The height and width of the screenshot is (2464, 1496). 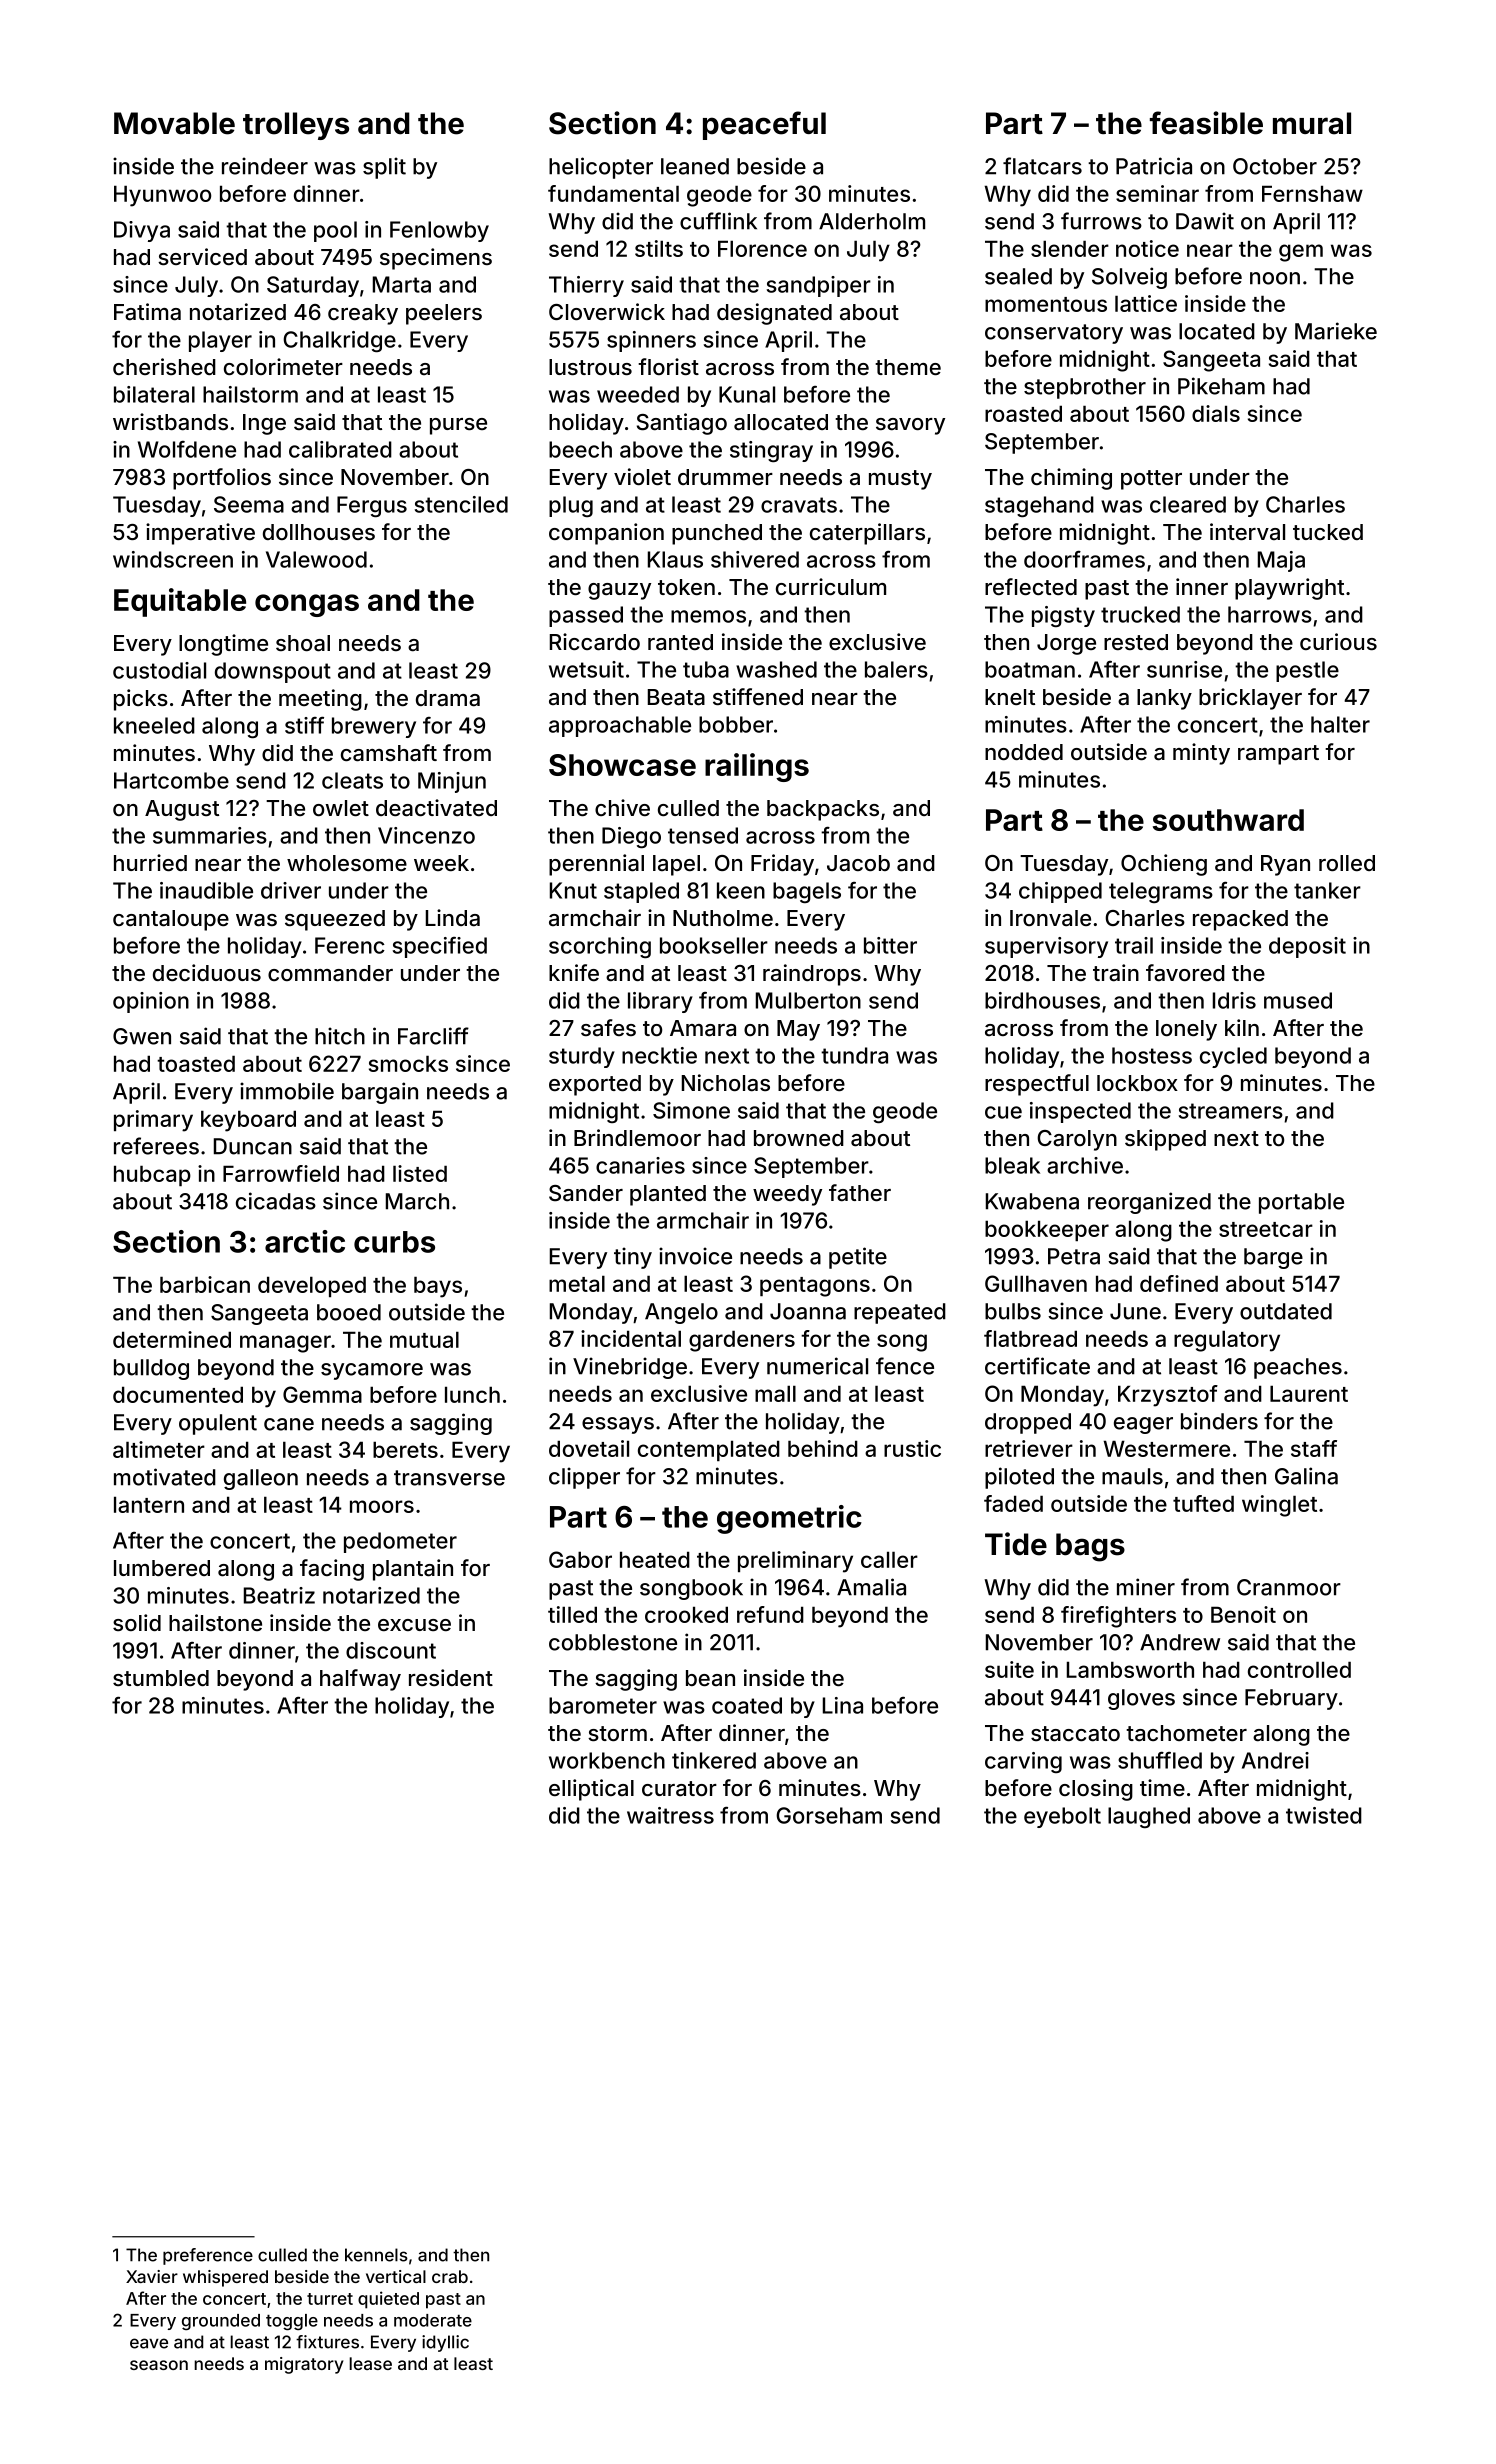 What do you see at coordinates (161, 1678) in the screenshot?
I see `stumbled` at bounding box center [161, 1678].
